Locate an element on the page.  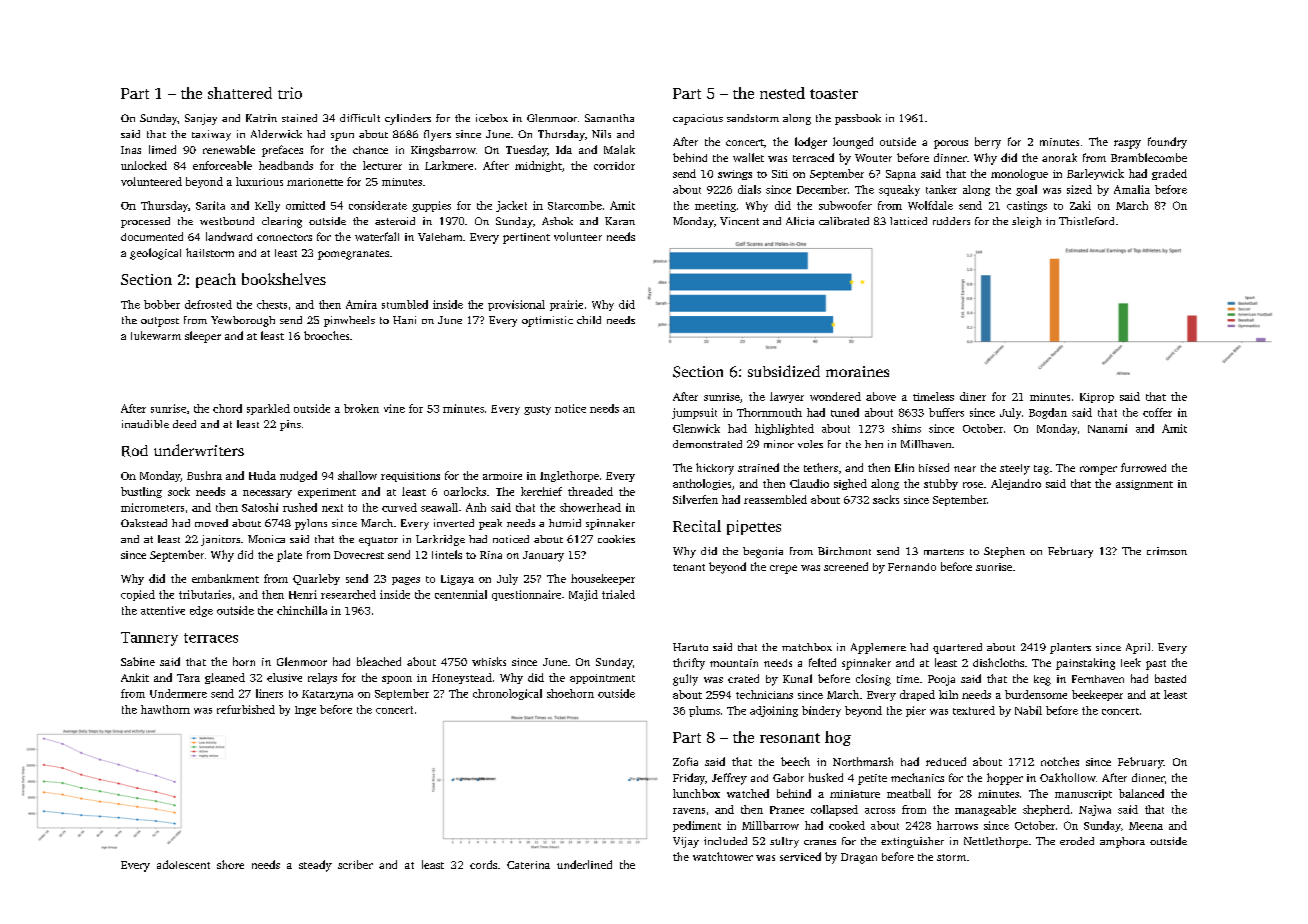
Samantha is located at coordinates (609, 118).
